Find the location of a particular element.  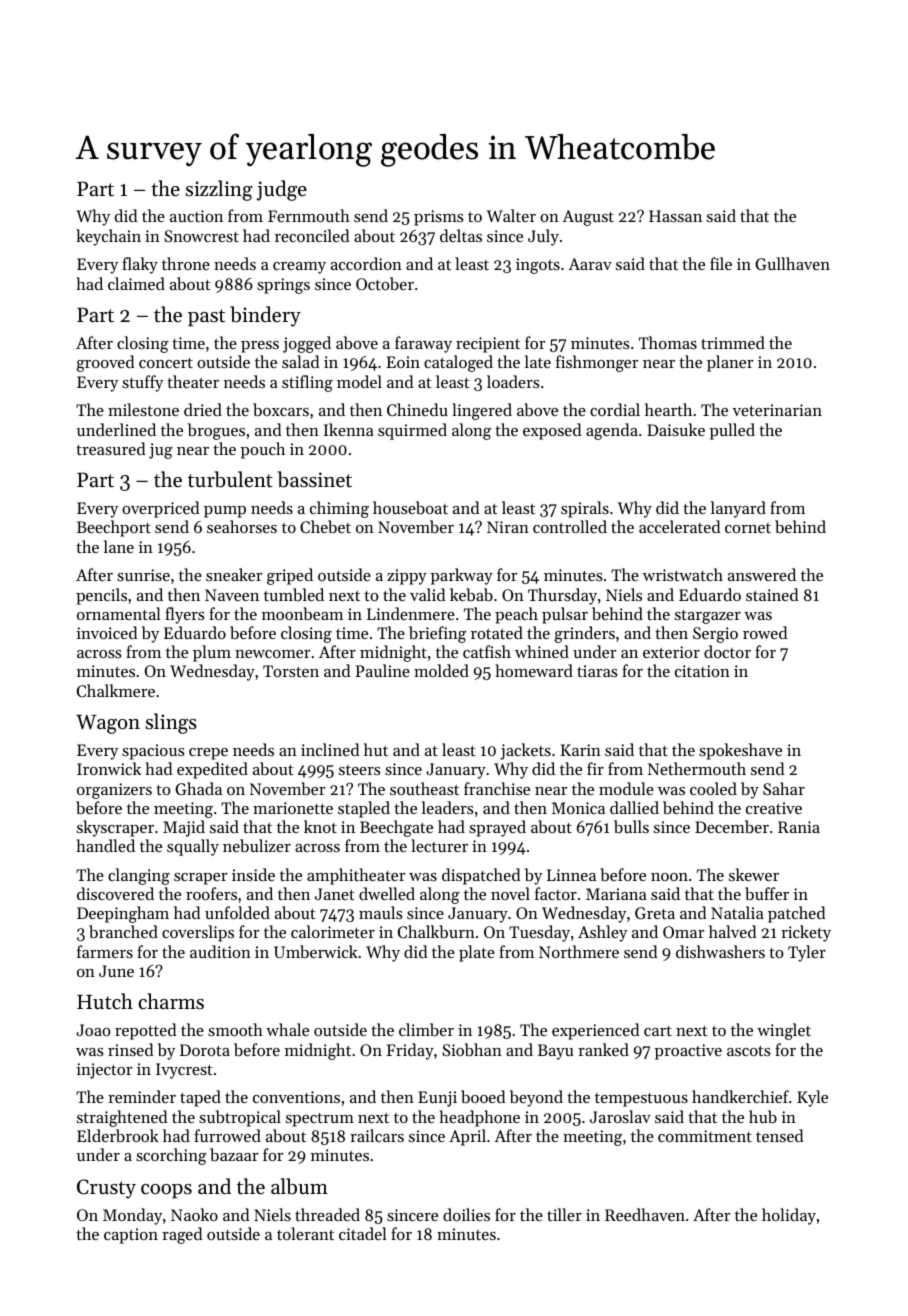

Thomas is located at coordinates (668, 342).
